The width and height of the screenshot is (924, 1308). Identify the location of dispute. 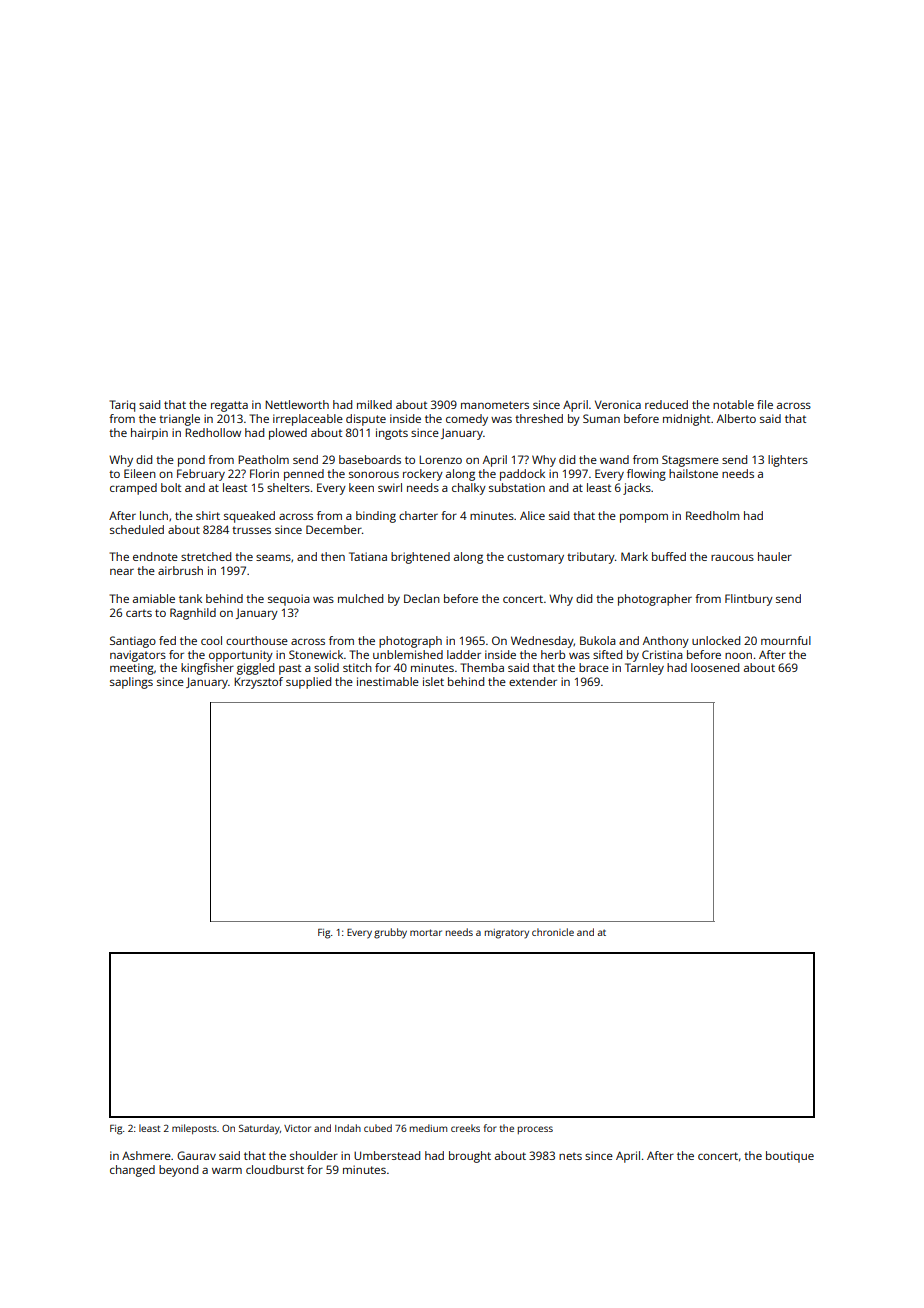
(366, 420).
